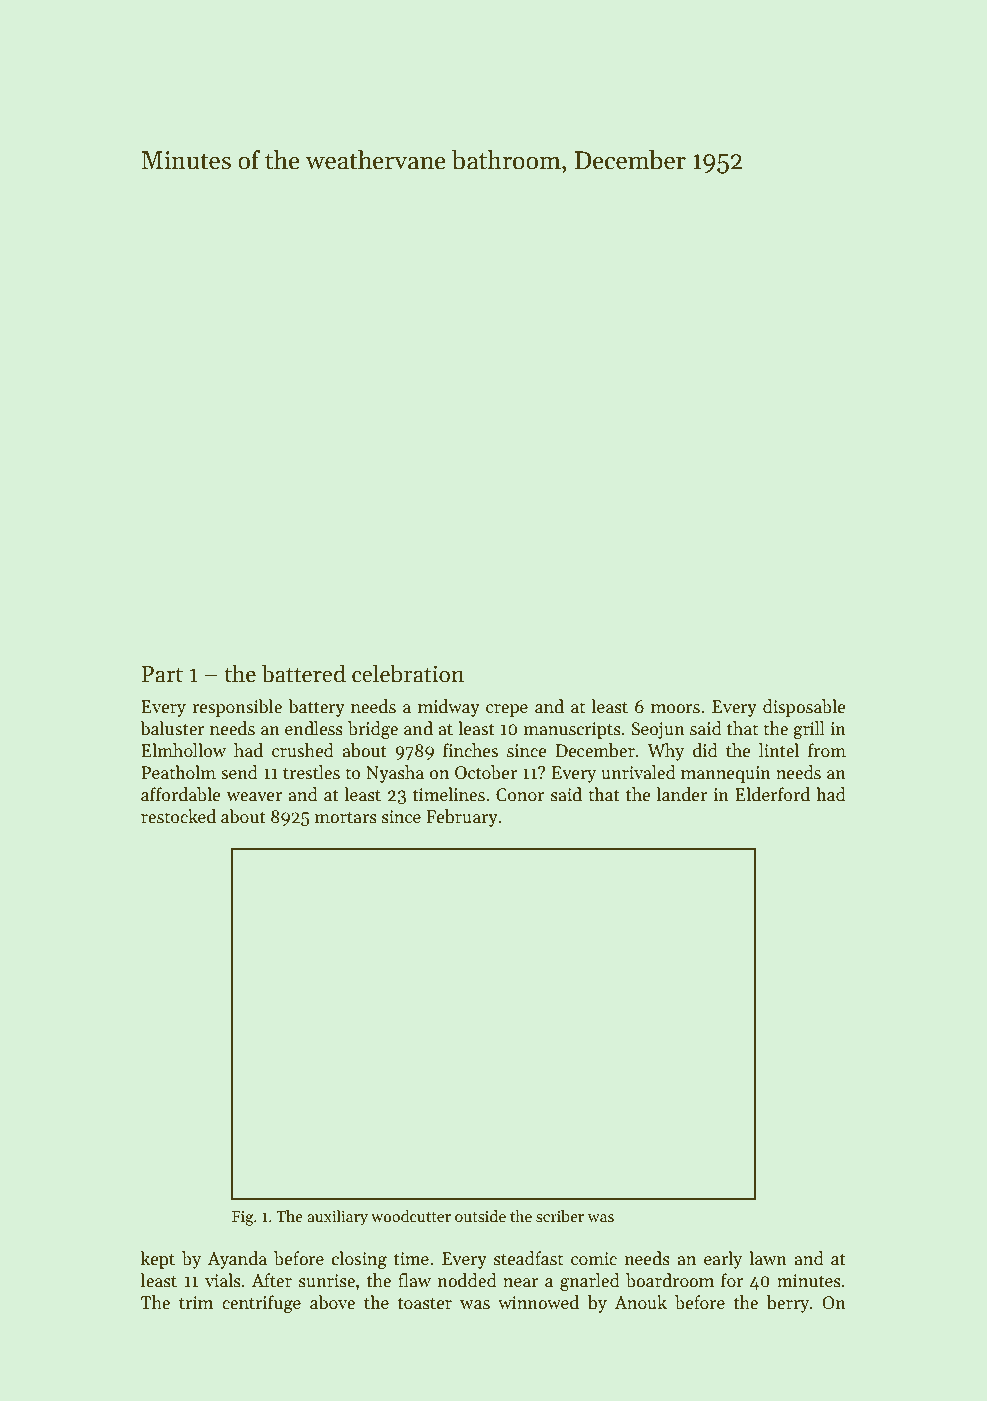 This screenshot has height=1401, width=987. Describe the element at coordinates (560, 1216) in the screenshot. I see `scriber` at that location.
